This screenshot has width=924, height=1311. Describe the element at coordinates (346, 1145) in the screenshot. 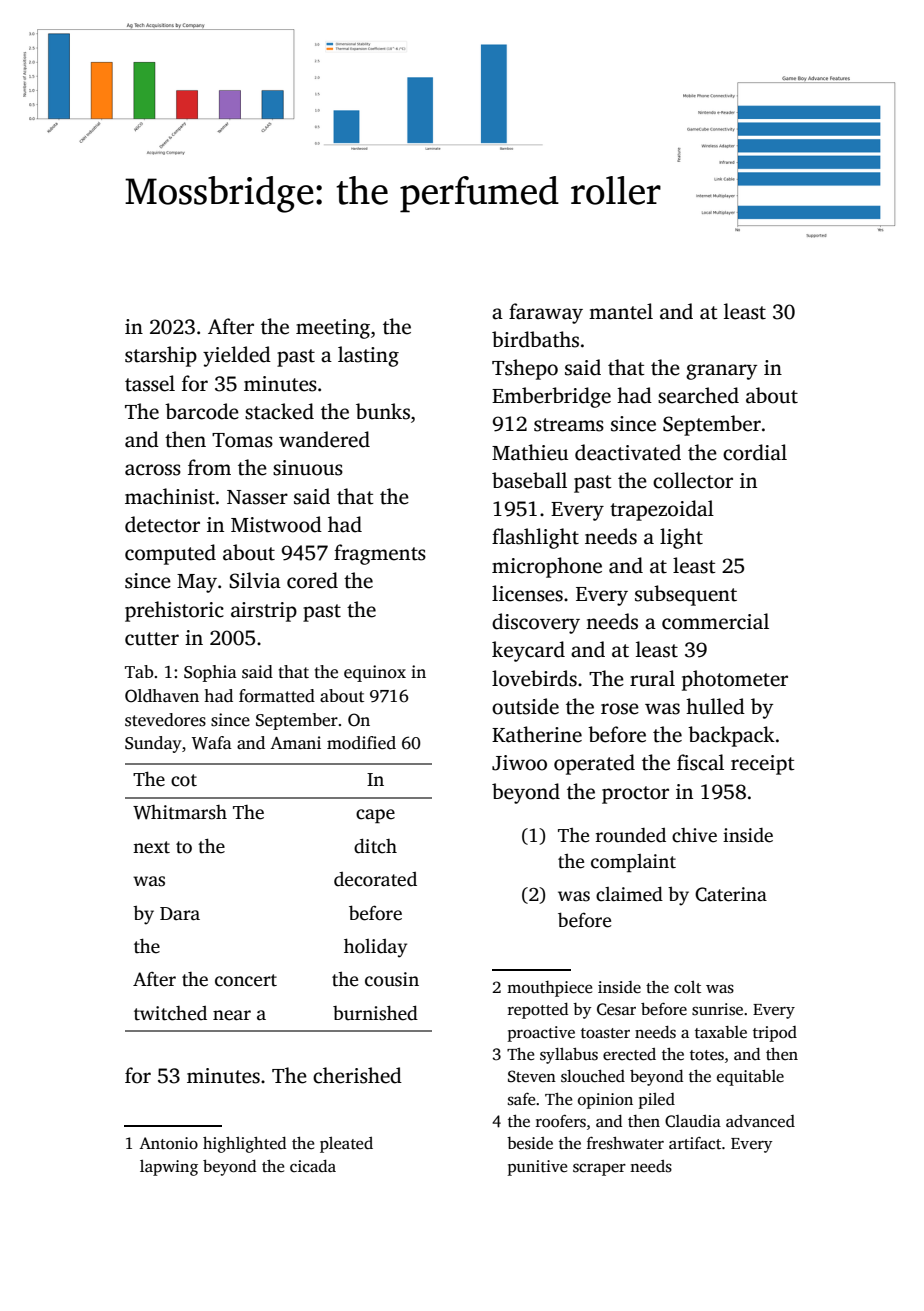

I see `pleated` at that location.
